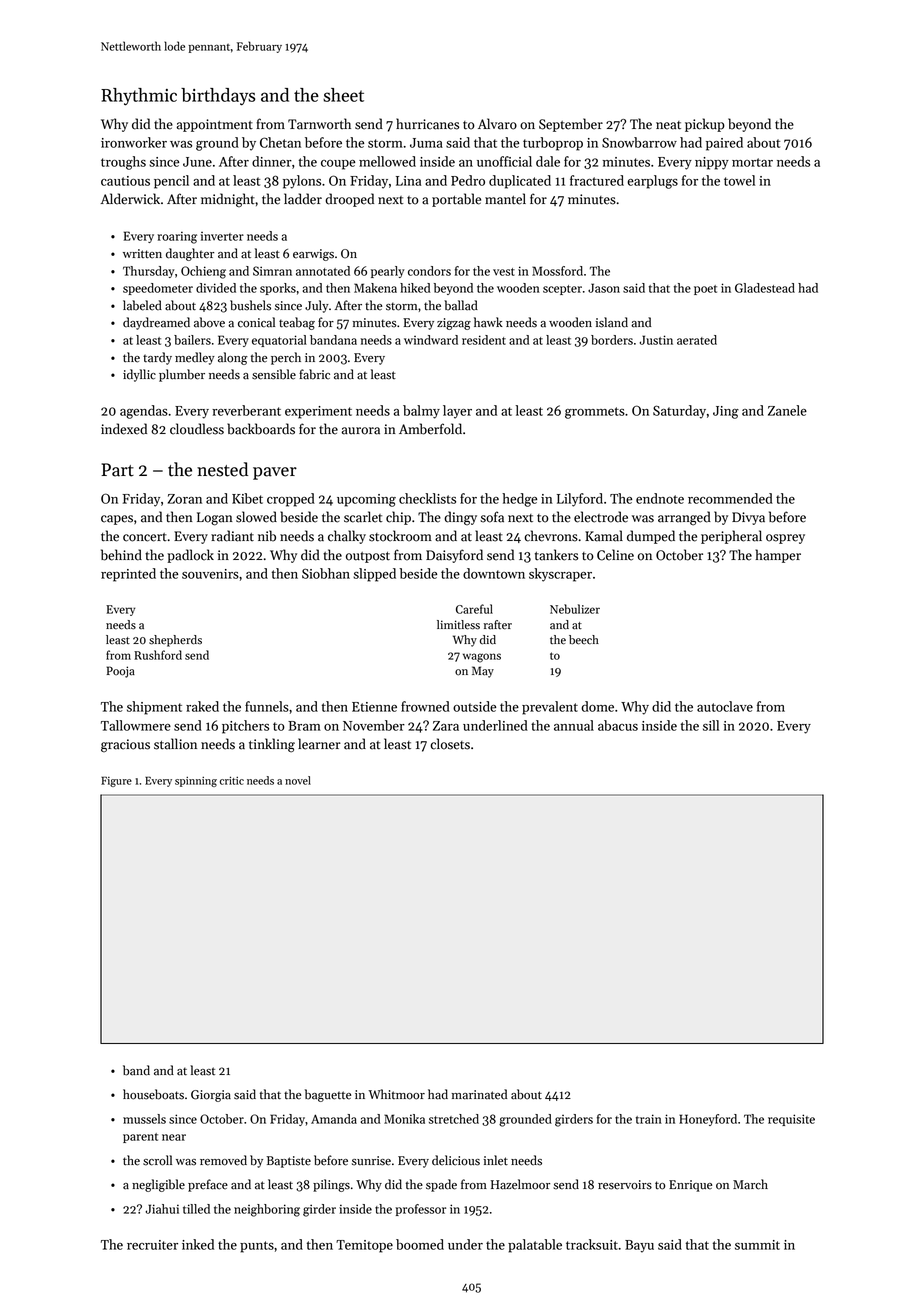 This screenshot has width=924, height=1314. What do you see at coordinates (139, 97) in the screenshot?
I see `Rhythmic` at bounding box center [139, 97].
